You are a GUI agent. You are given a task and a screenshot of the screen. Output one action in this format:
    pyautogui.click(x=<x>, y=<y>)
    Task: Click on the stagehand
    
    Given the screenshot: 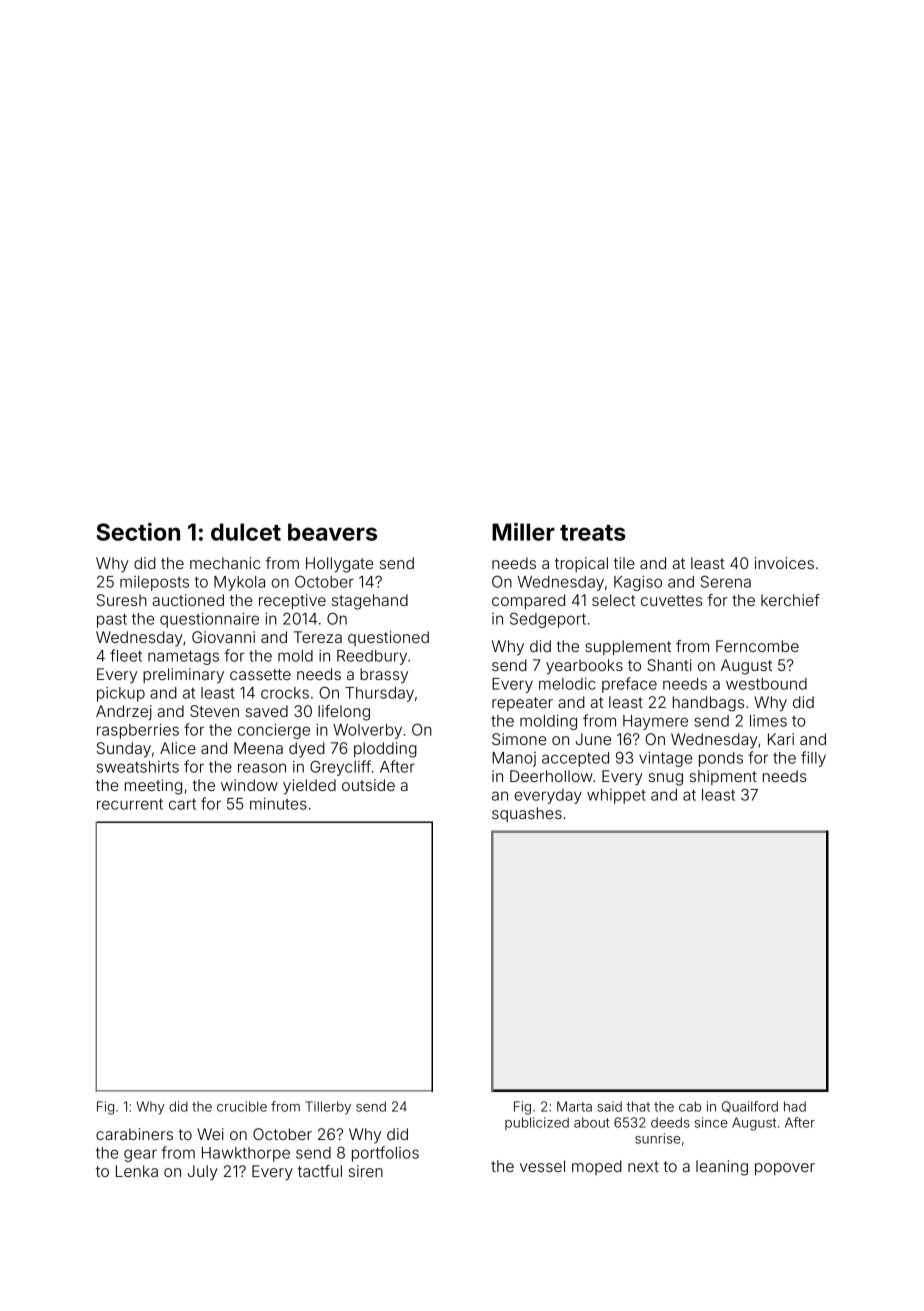 What is the action you would take?
    pyautogui.click(x=370, y=602)
